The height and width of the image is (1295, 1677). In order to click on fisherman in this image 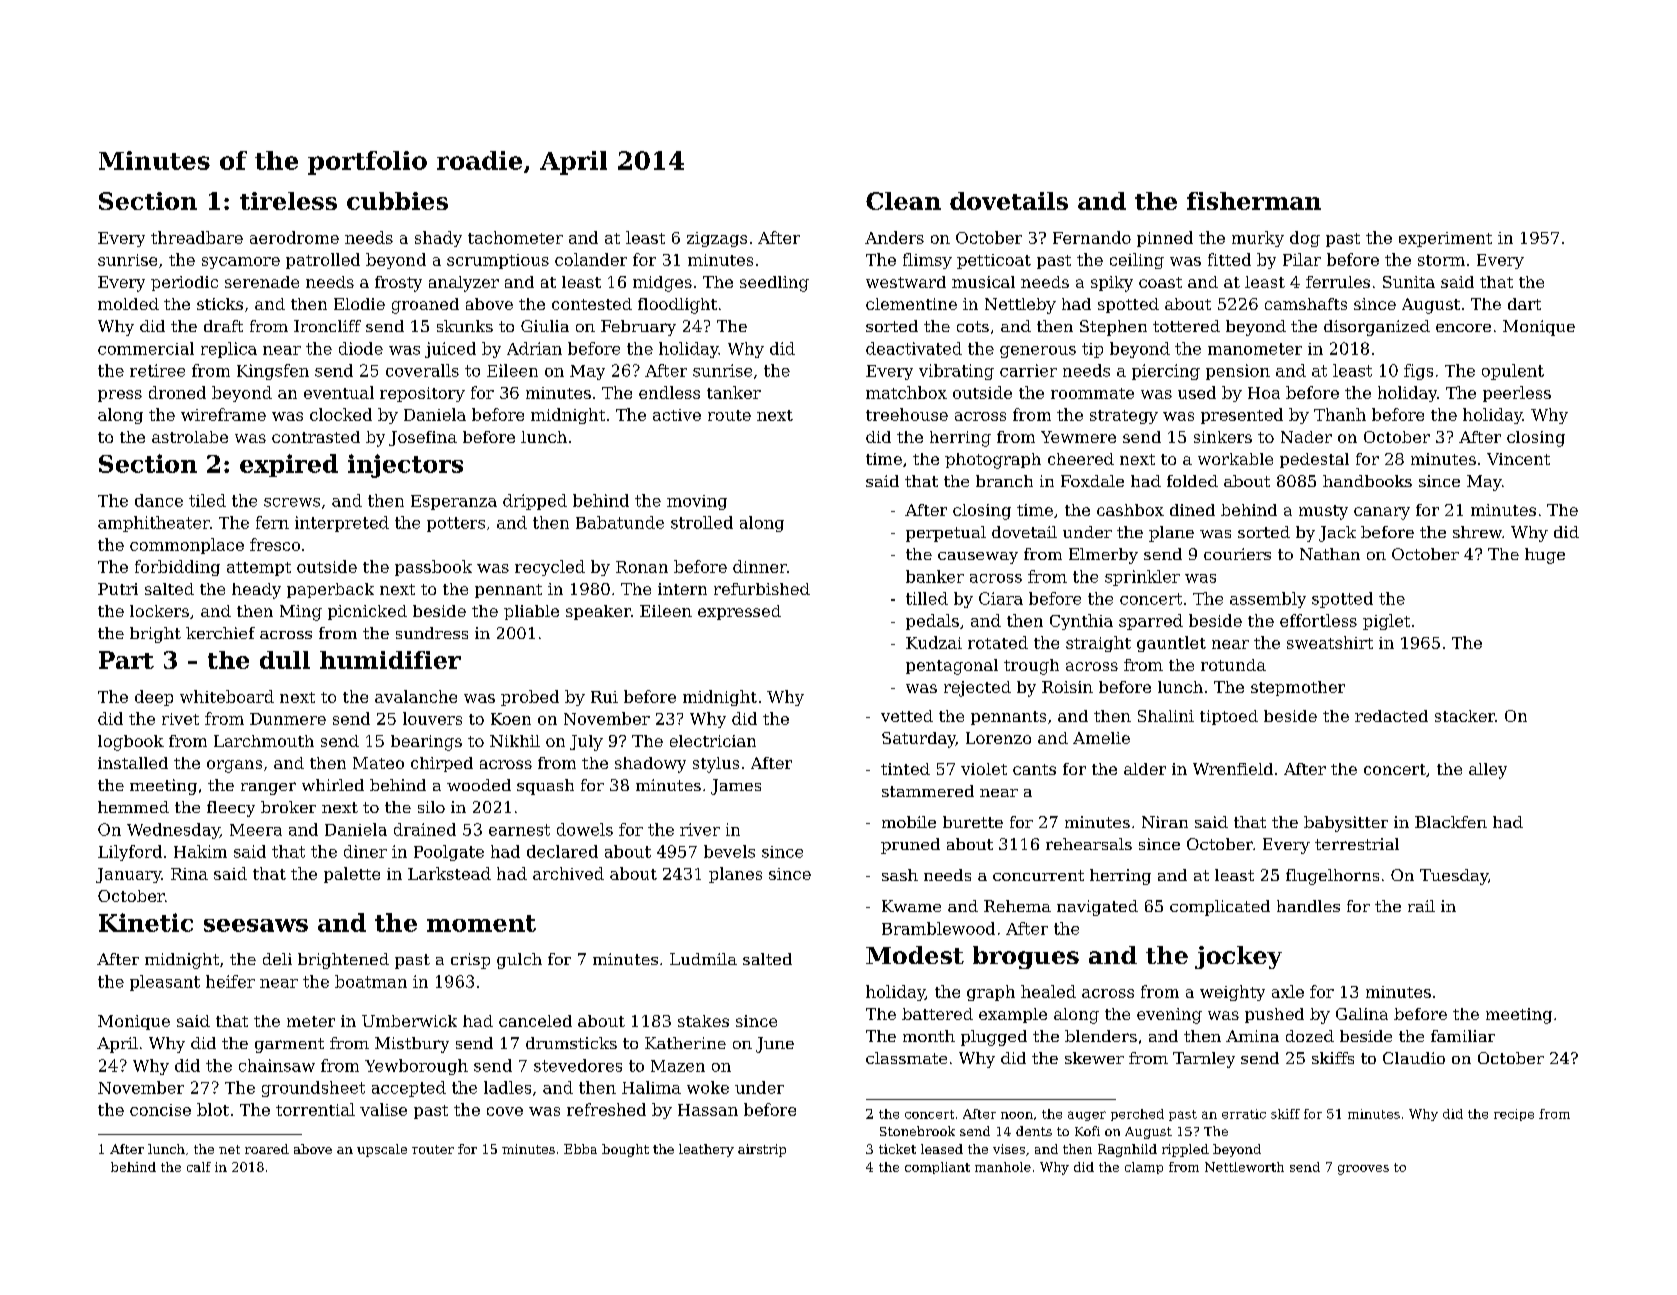, I will do `click(1254, 201)`.
